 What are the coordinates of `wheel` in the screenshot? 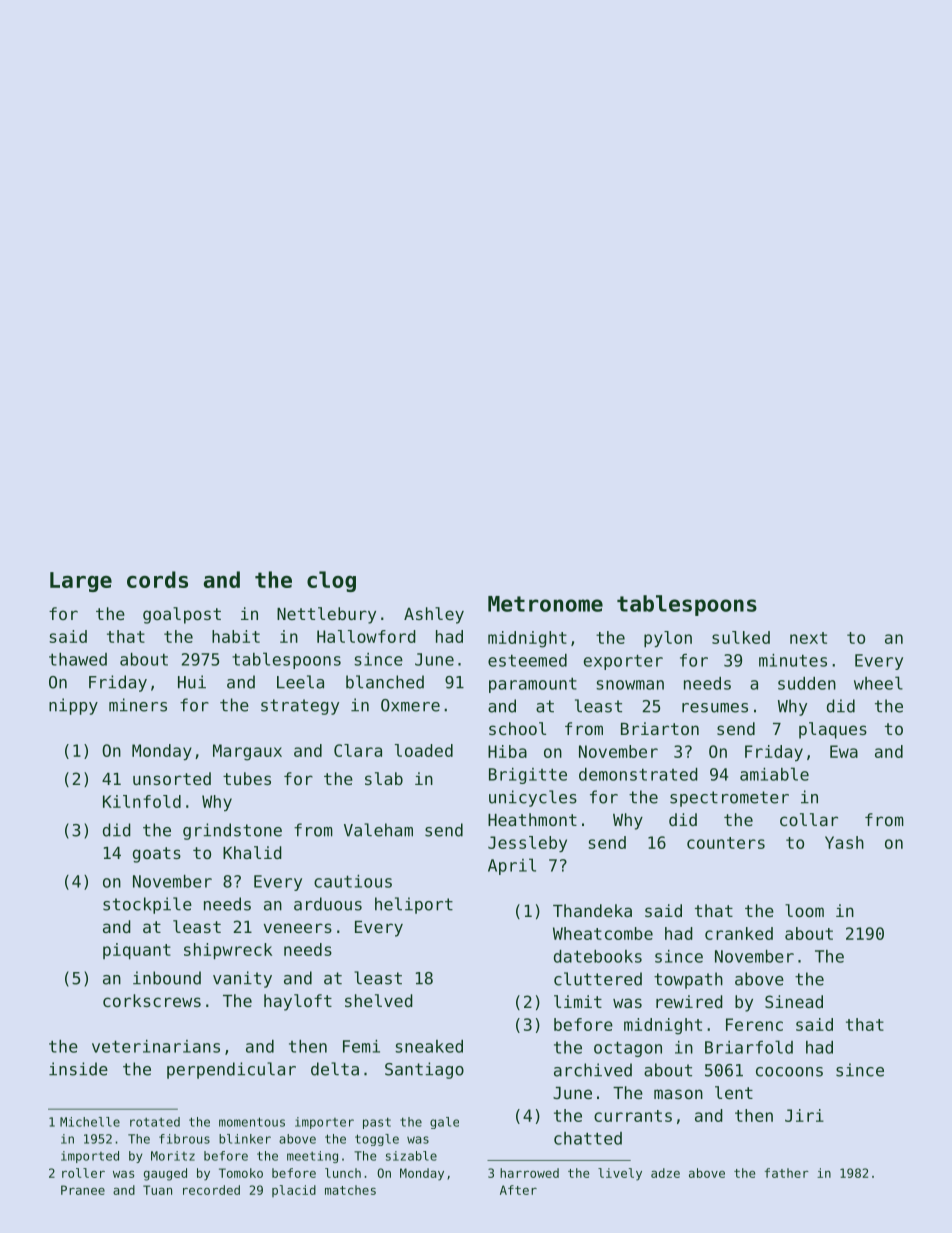 It's located at (878, 683).
